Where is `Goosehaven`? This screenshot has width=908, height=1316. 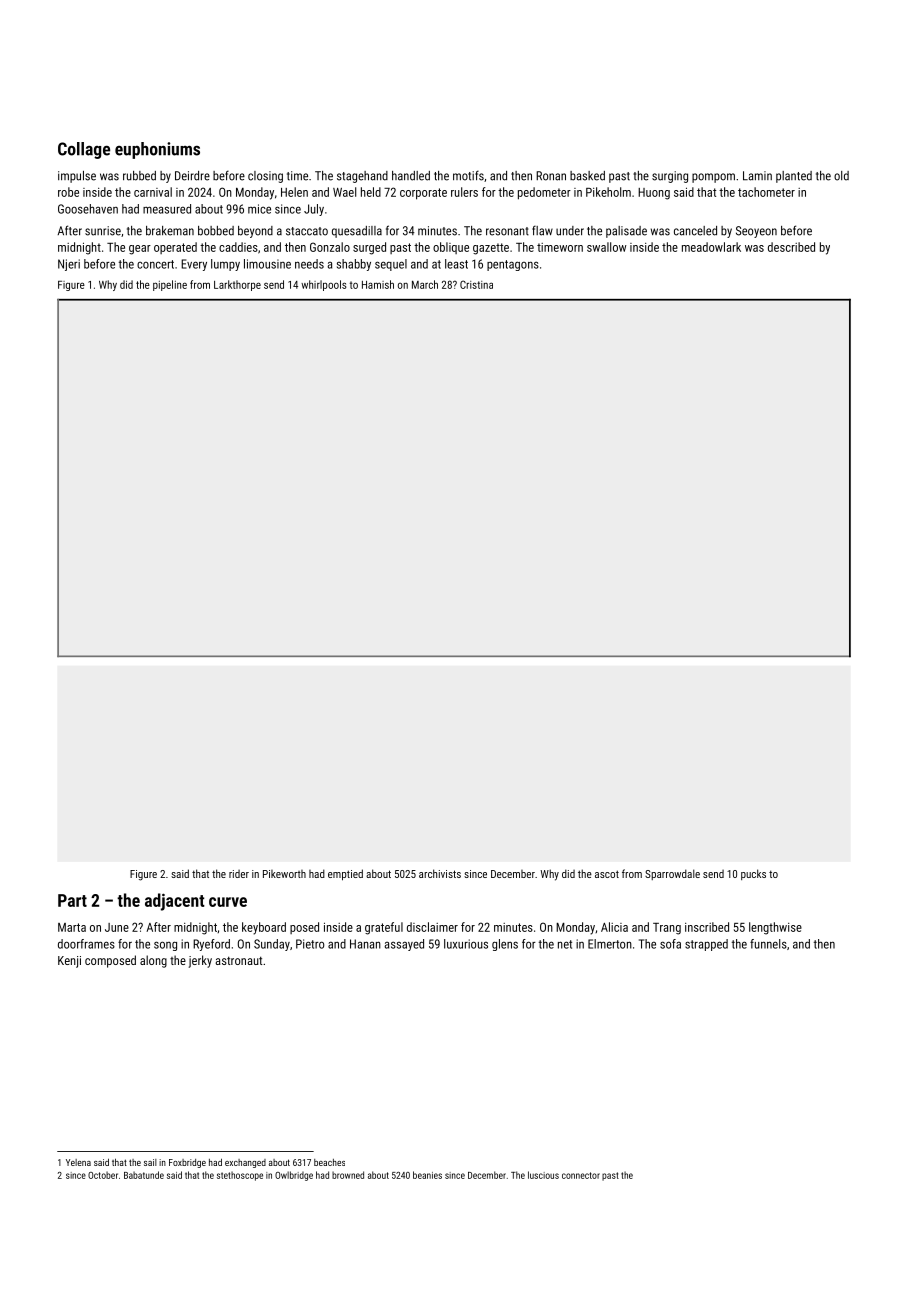
Goosehaven is located at coordinates (88, 209).
